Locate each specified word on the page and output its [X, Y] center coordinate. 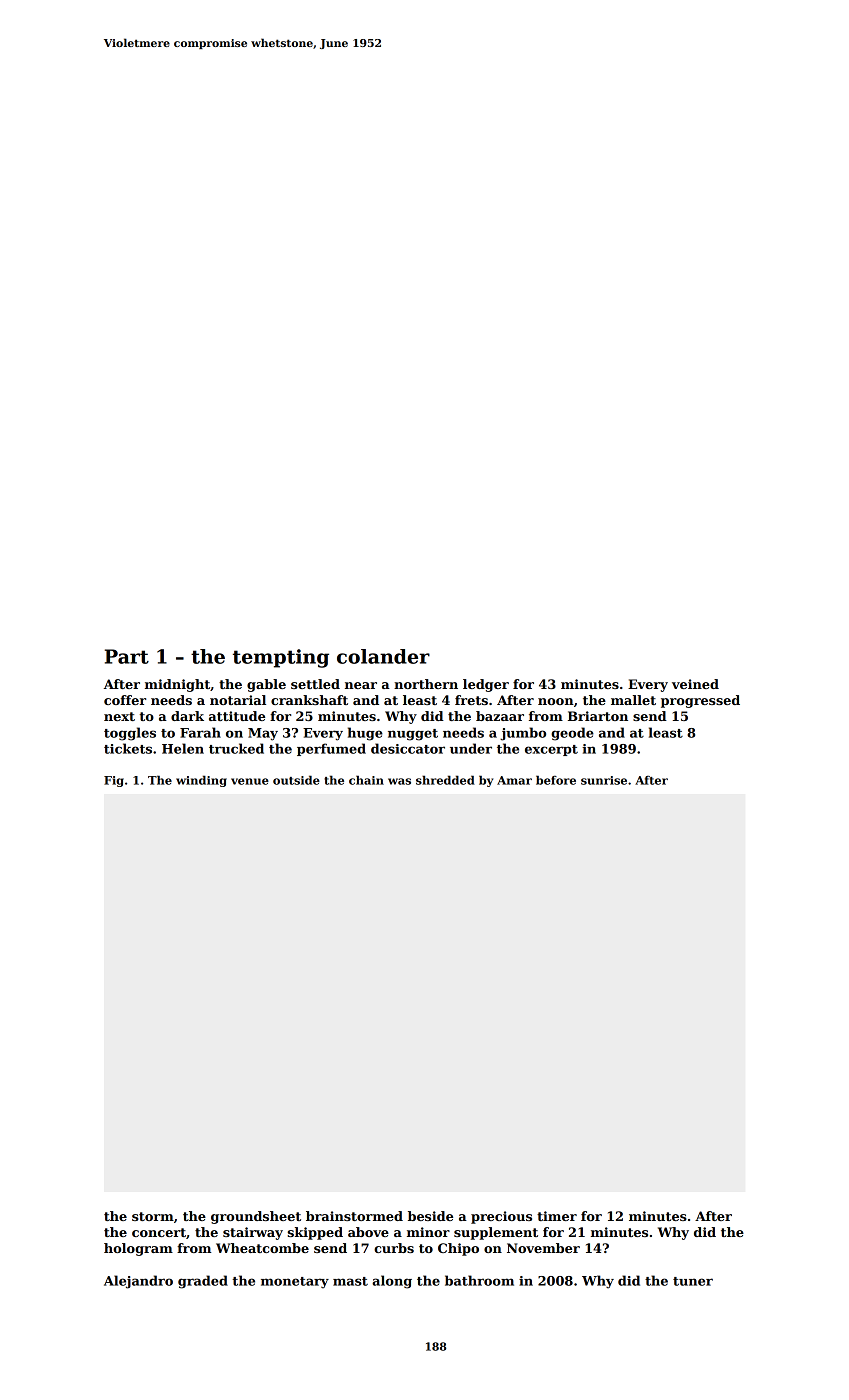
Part [127, 656]
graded [203, 1282]
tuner [693, 1281]
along [392, 1282]
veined [695, 684]
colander [383, 656]
